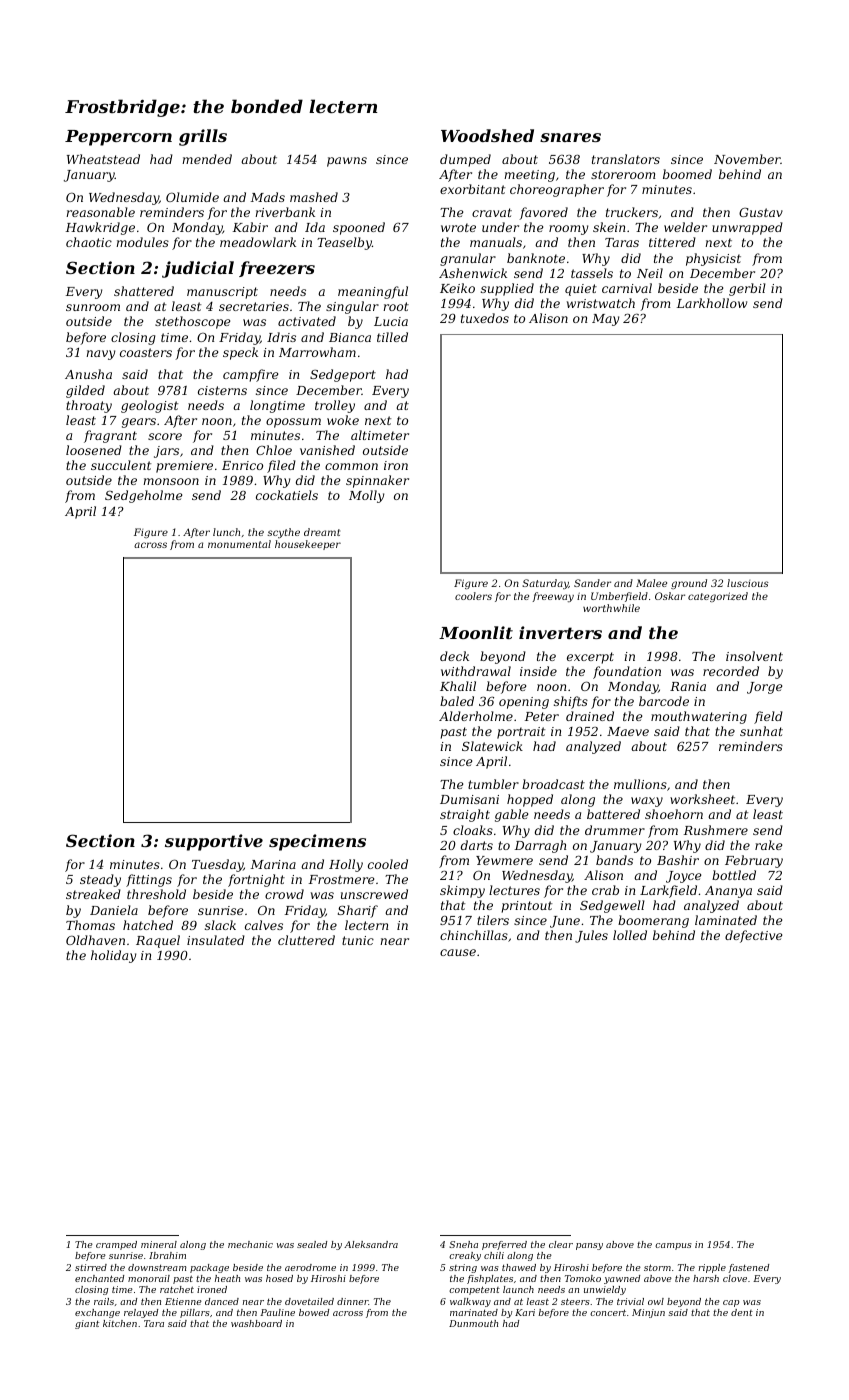 The image size is (849, 1400). What do you see at coordinates (454, 656) in the screenshot?
I see `deck` at bounding box center [454, 656].
